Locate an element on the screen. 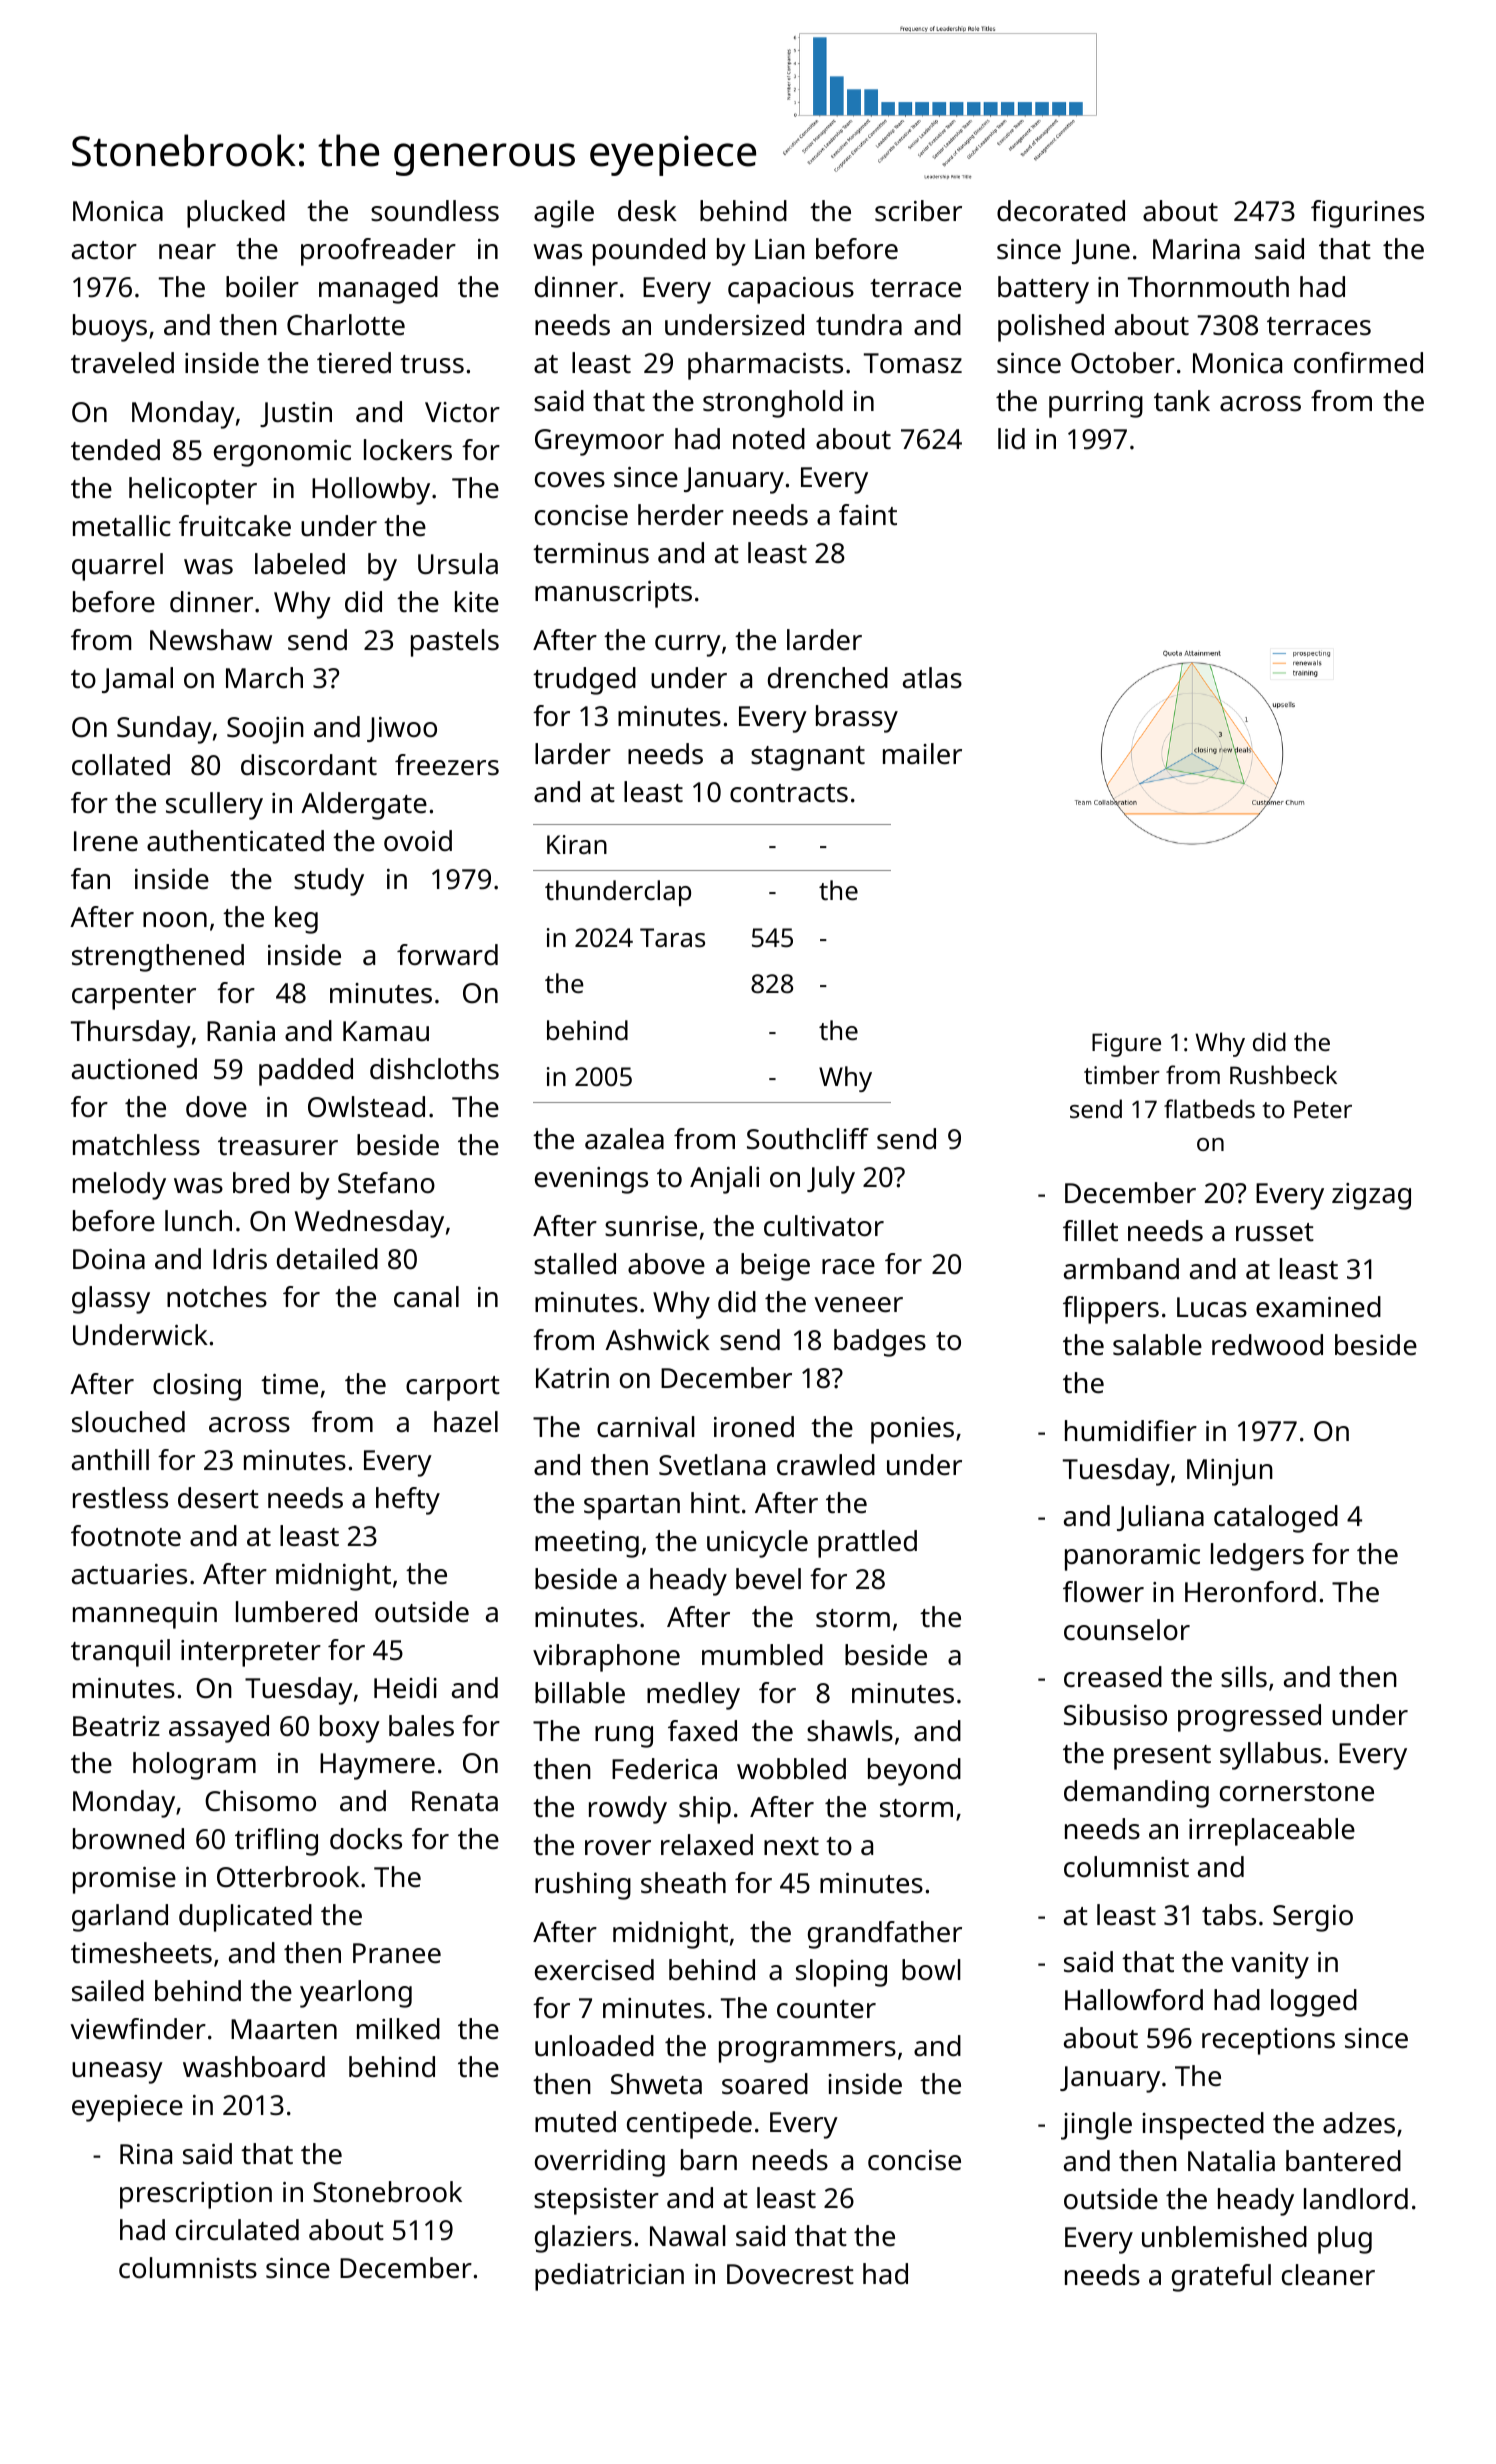  traveled is located at coordinates (122, 363).
